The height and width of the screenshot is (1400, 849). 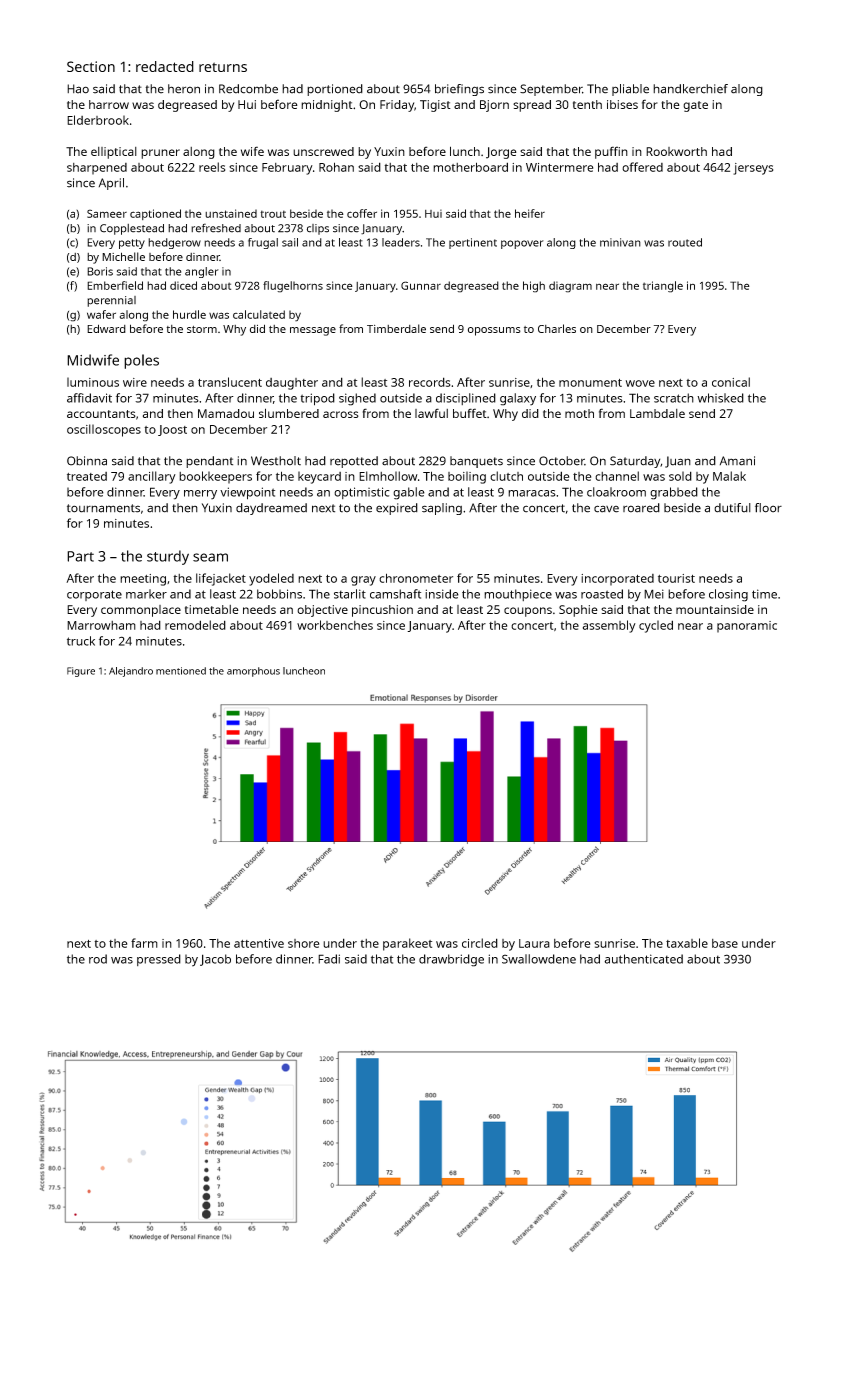 What do you see at coordinates (663, 287) in the screenshot?
I see `triangle` at bounding box center [663, 287].
